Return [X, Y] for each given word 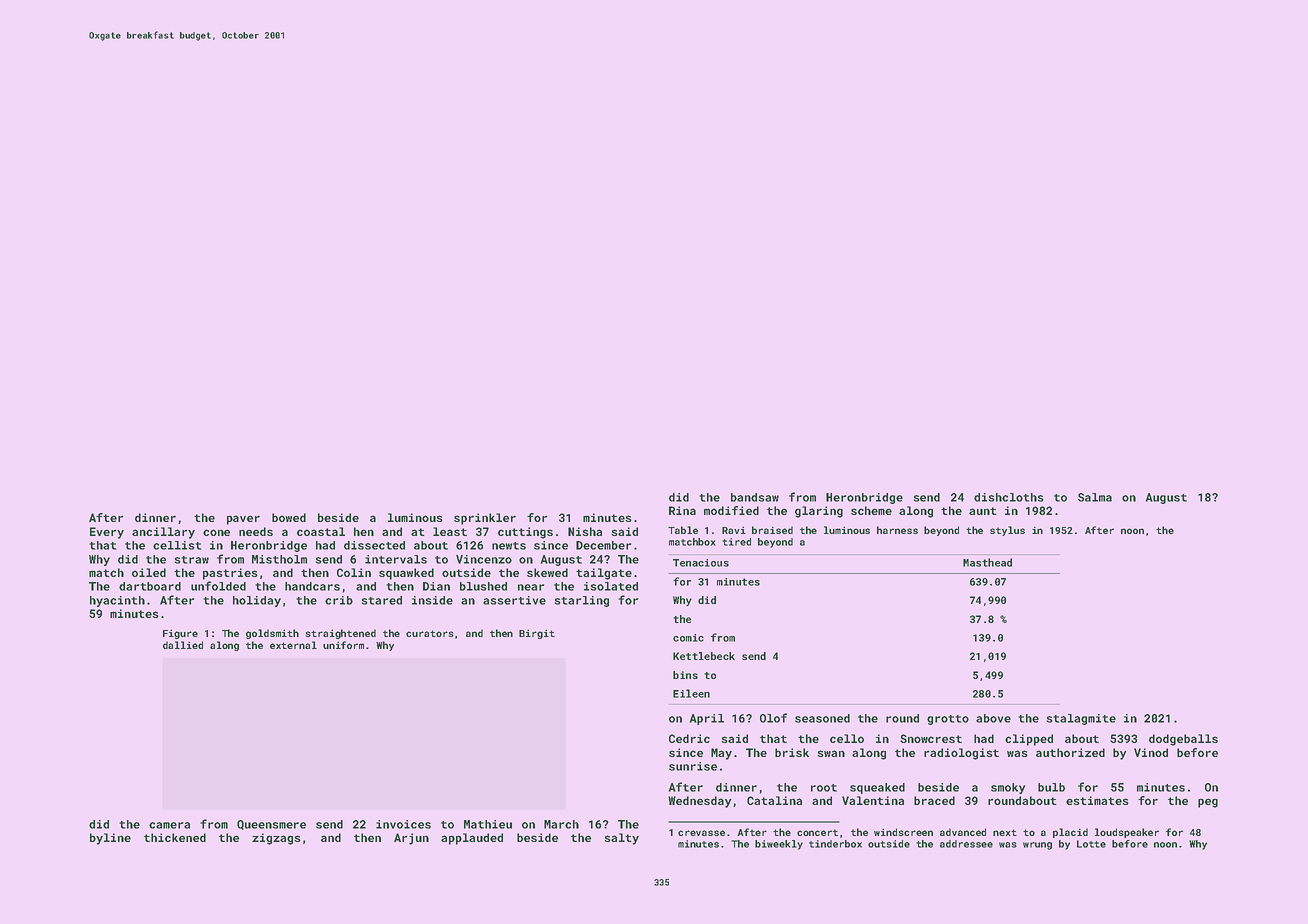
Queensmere [271, 825]
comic [688, 638]
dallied [183, 645]
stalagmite [1081, 719]
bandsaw [755, 497]
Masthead [987, 562]
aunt [983, 511]
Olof [773, 718]
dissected [374, 545]
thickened [175, 837]
